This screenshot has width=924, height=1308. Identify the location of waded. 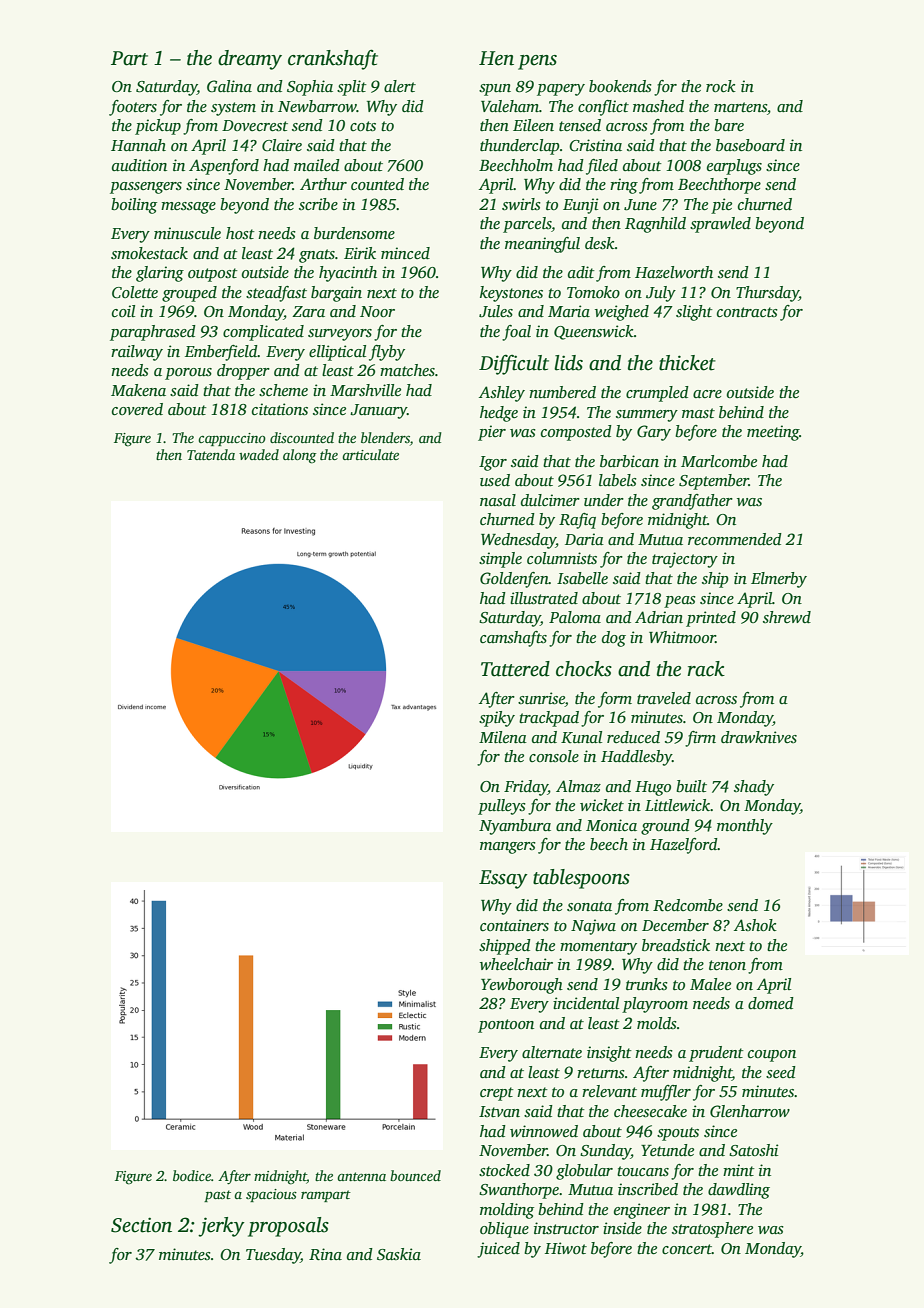
(259, 454).
